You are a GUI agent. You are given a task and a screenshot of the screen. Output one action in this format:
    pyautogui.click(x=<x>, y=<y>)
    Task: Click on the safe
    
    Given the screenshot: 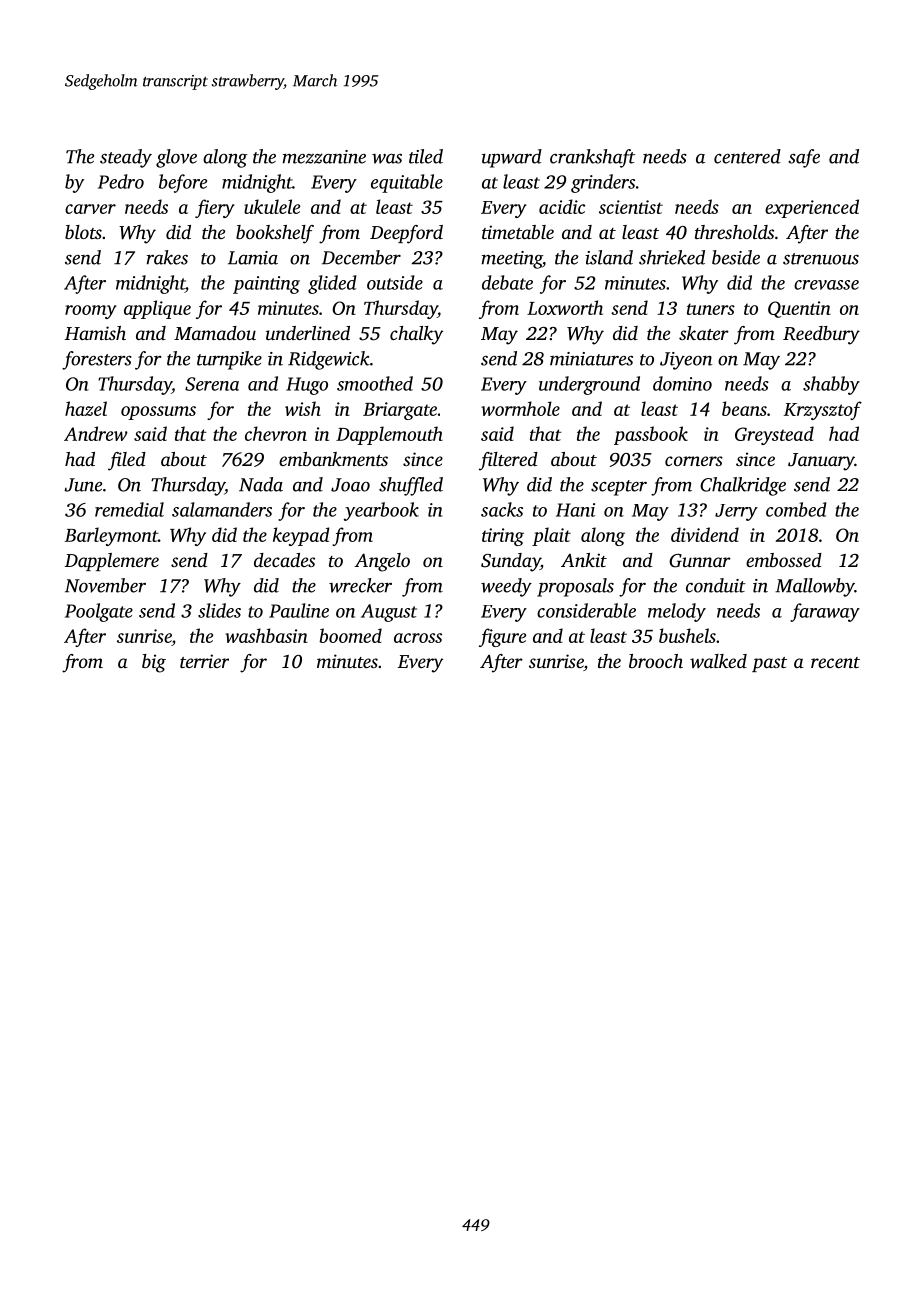 What is the action you would take?
    pyautogui.click(x=804, y=158)
